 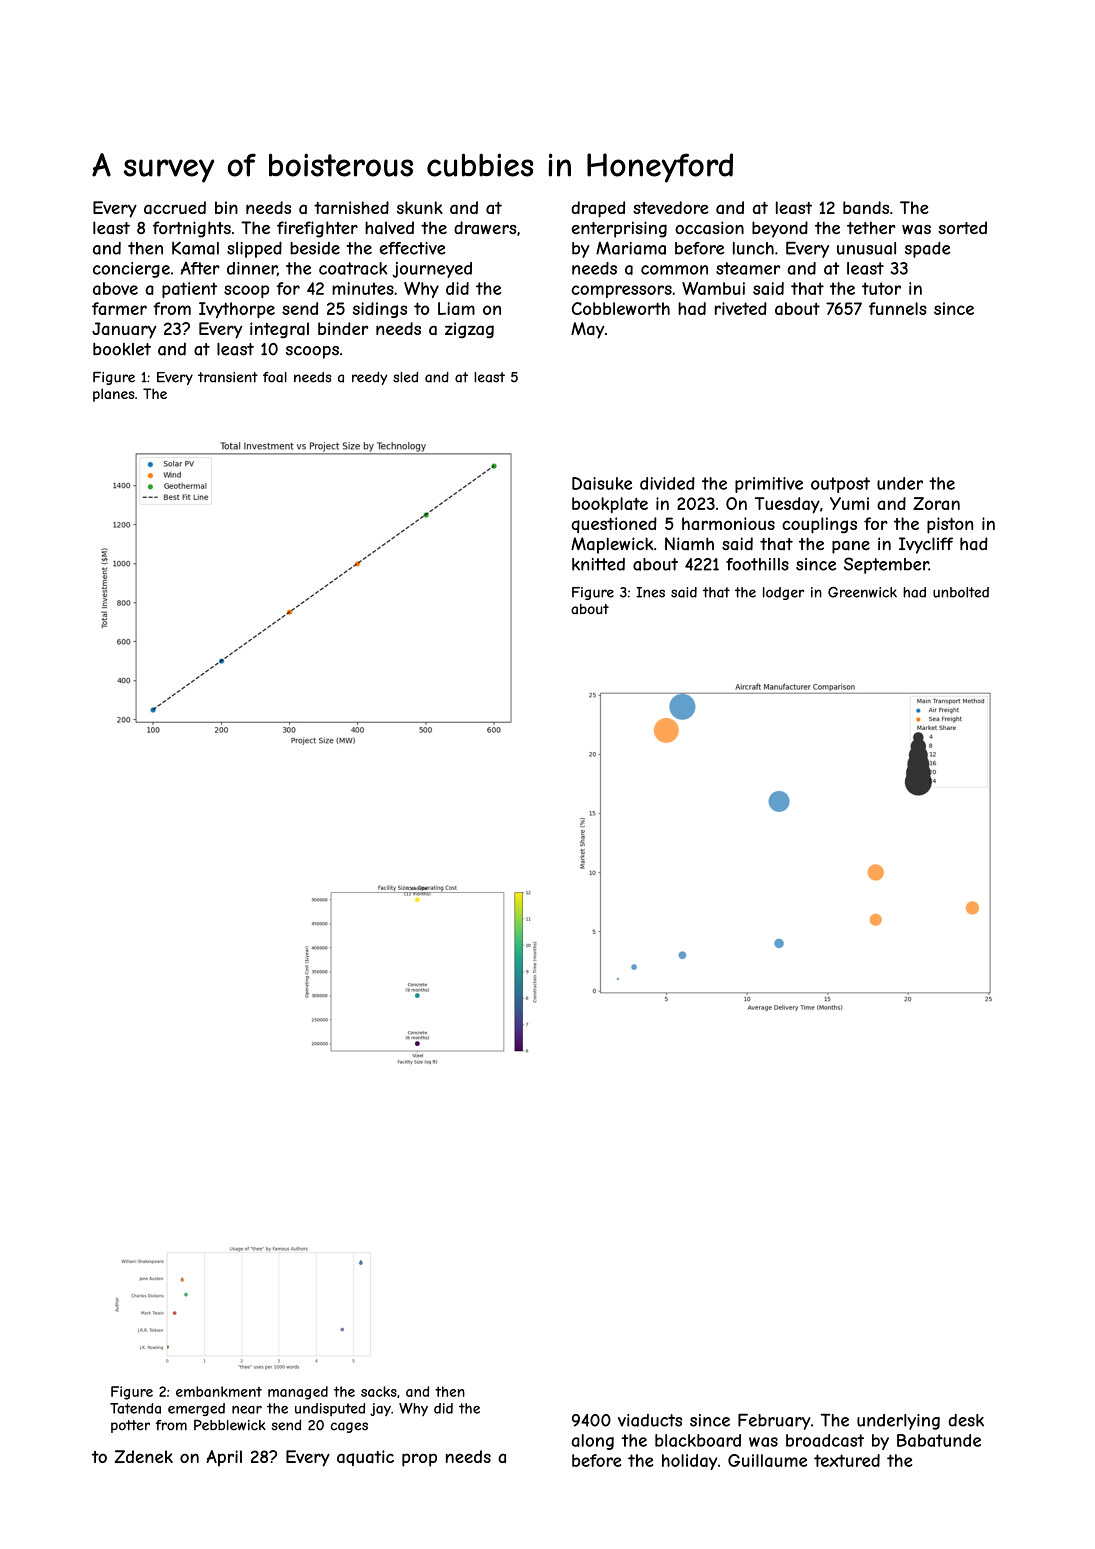 I want to click on aquatic, so click(x=365, y=1458).
